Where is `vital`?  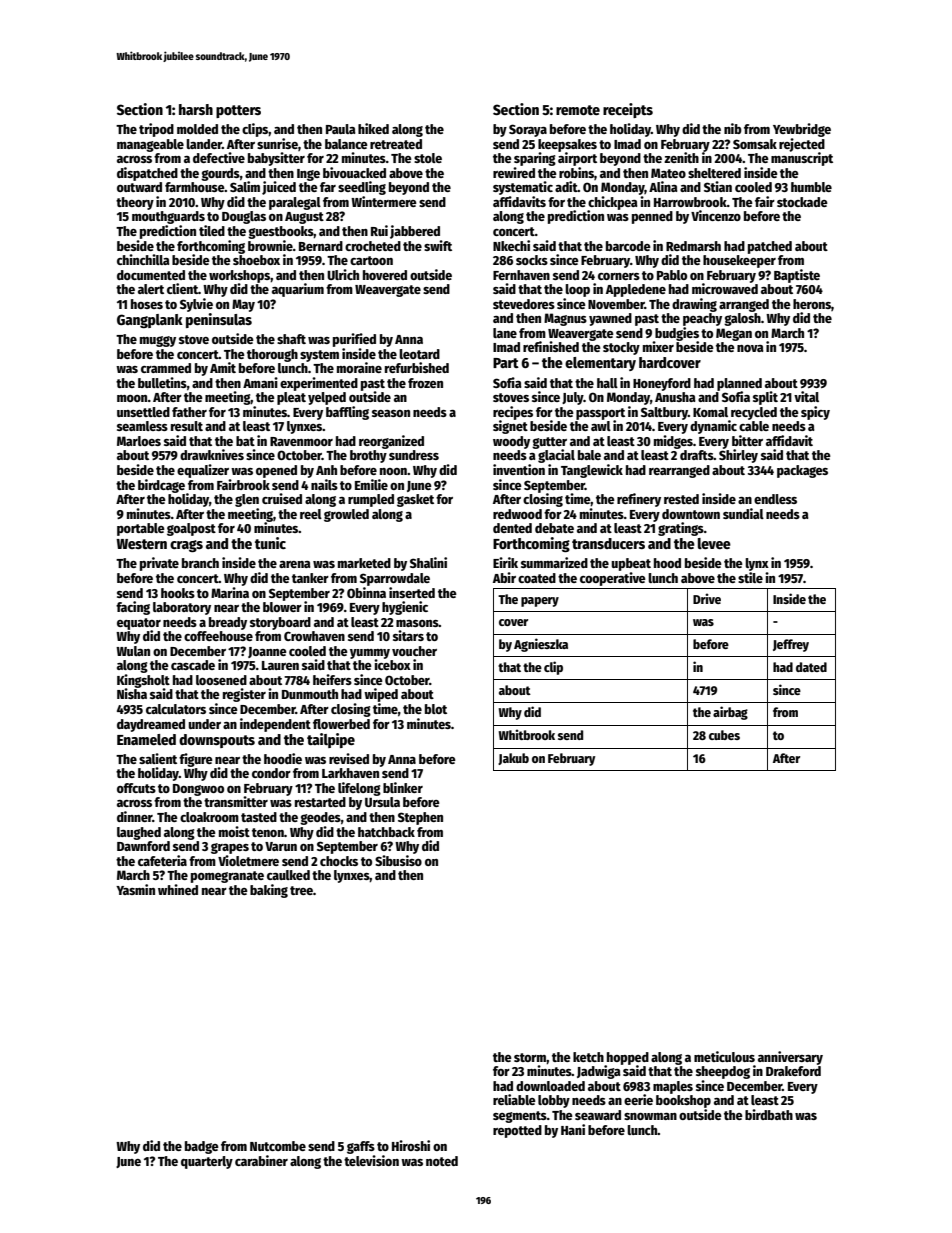
vital is located at coordinates (806, 396).
